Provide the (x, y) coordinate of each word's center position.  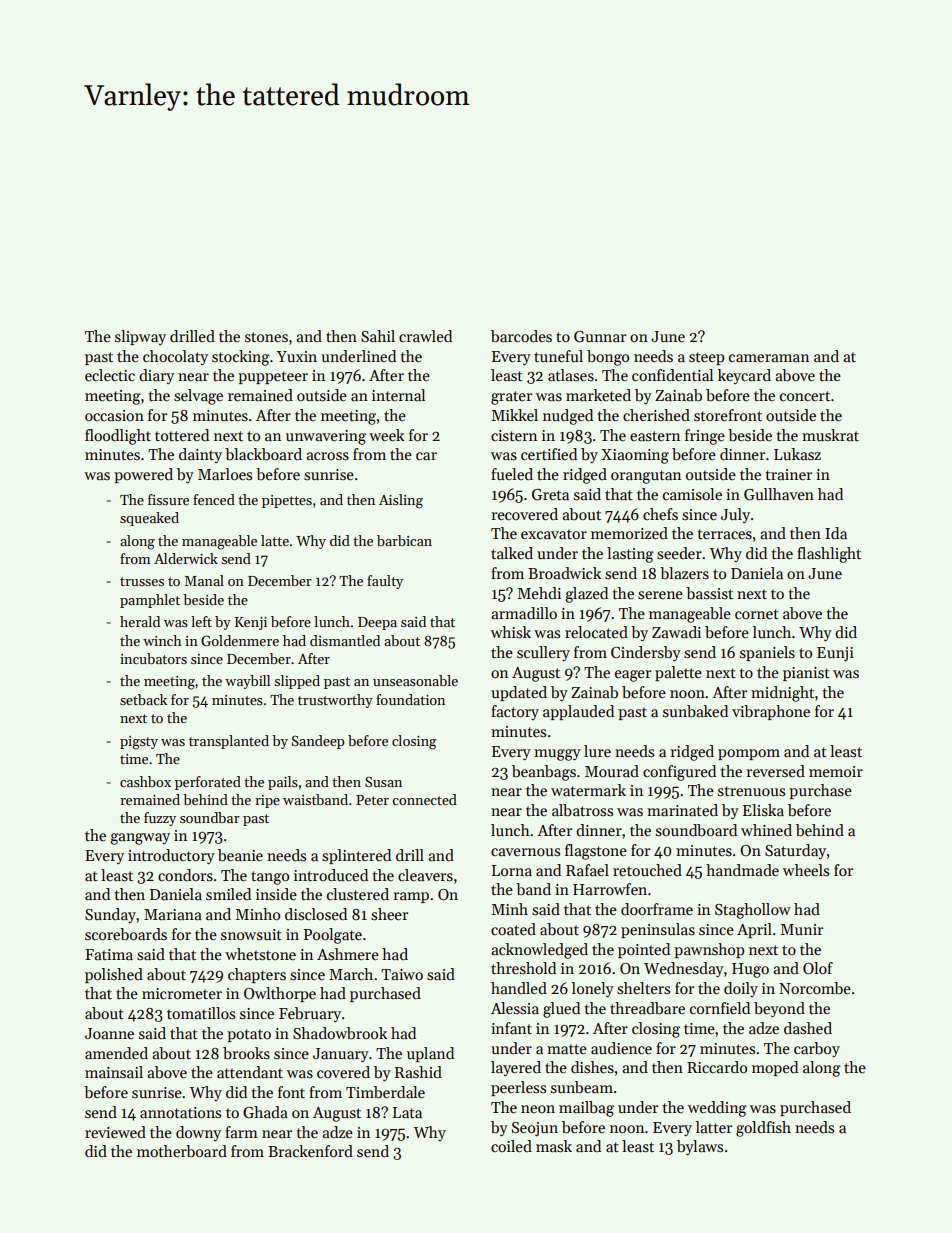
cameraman (769, 358)
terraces (724, 534)
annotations (180, 1113)
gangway (140, 839)
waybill (247, 682)
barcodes (521, 336)
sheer (389, 914)
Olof (818, 968)
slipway (140, 337)
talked (512, 553)
